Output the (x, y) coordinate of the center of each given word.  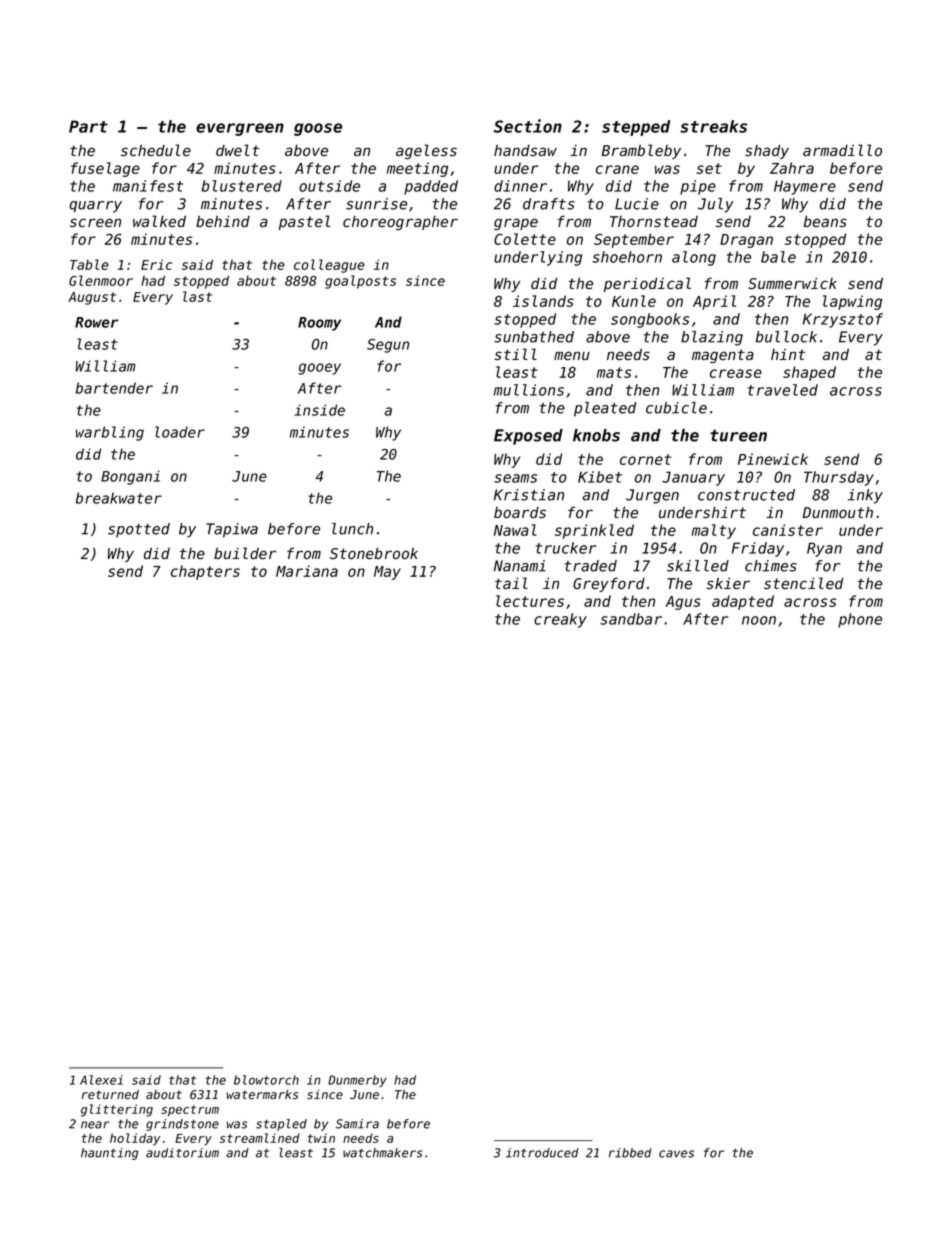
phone (860, 620)
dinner (520, 186)
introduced (542, 1153)
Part (88, 126)
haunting (109, 1154)
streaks (713, 126)
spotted (139, 530)
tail (511, 583)
